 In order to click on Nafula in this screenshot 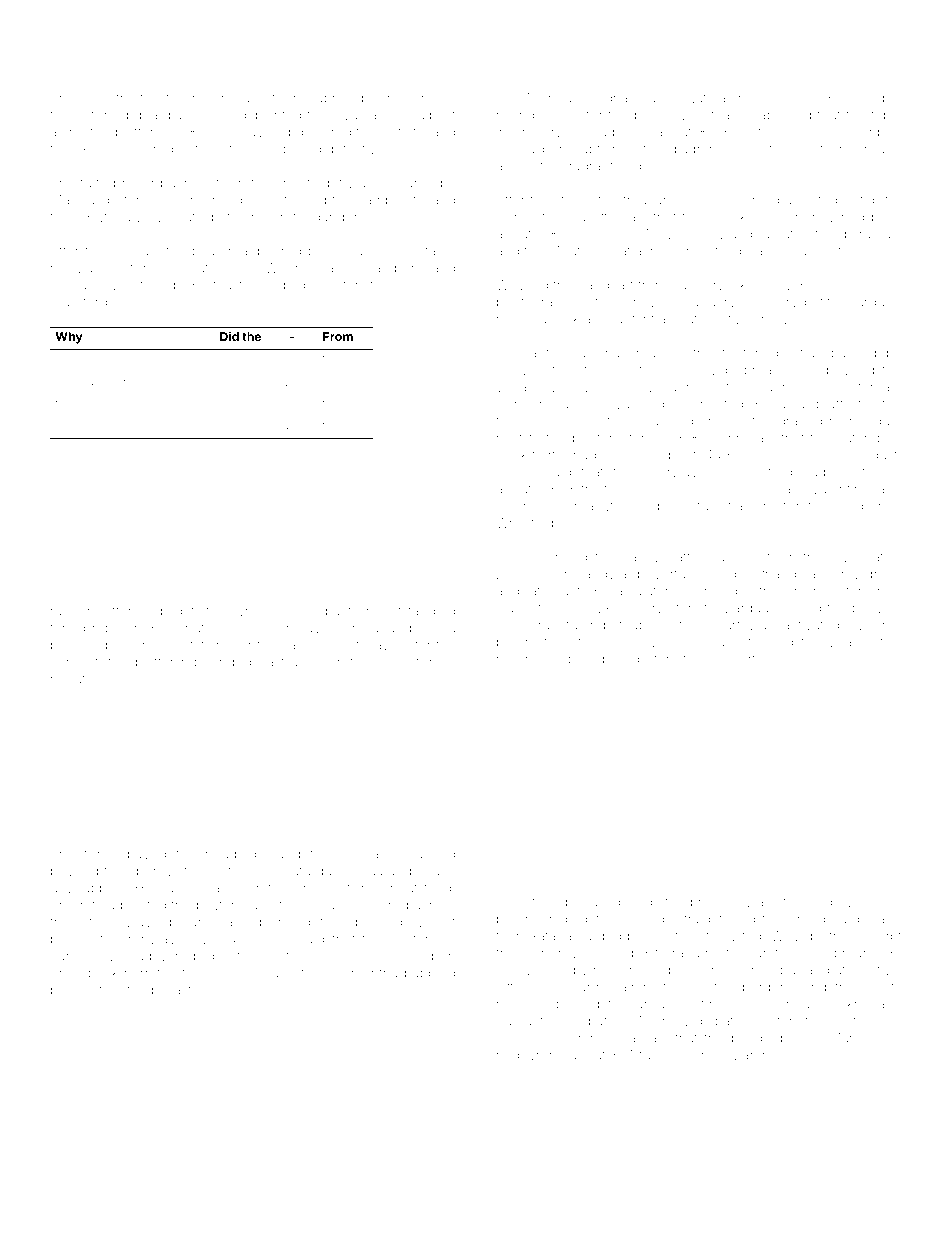, I will do `click(705, 97)`.
